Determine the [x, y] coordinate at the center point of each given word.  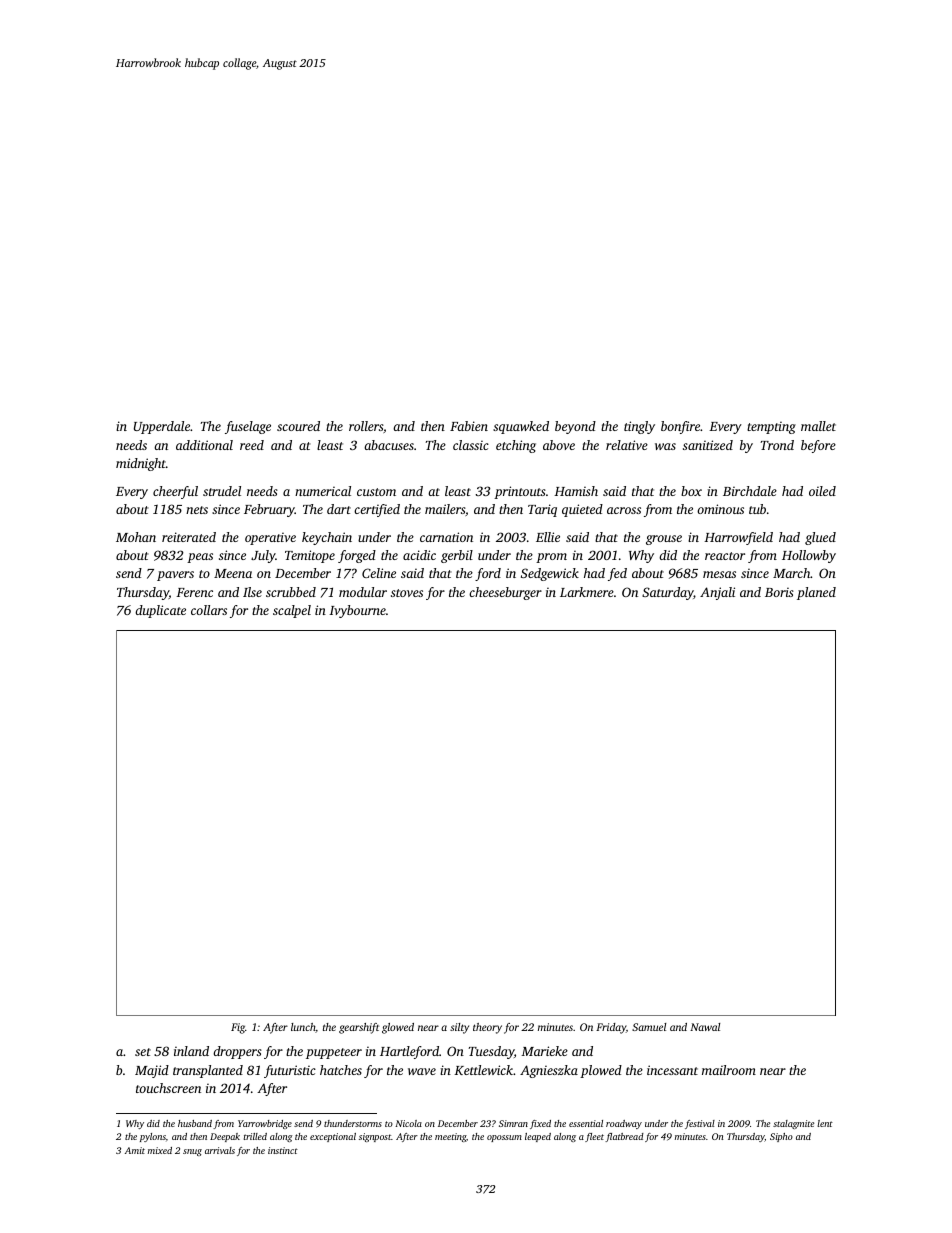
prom [551, 558]
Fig [238, 1028]
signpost [375, 1137]
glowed [398, 1028]
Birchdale [750, 491]
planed [816, 593]
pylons [153, 1137]
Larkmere [587, 592]
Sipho [781, 1137]
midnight [141, 464]
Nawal [705, 1027]
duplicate [160, 611]
